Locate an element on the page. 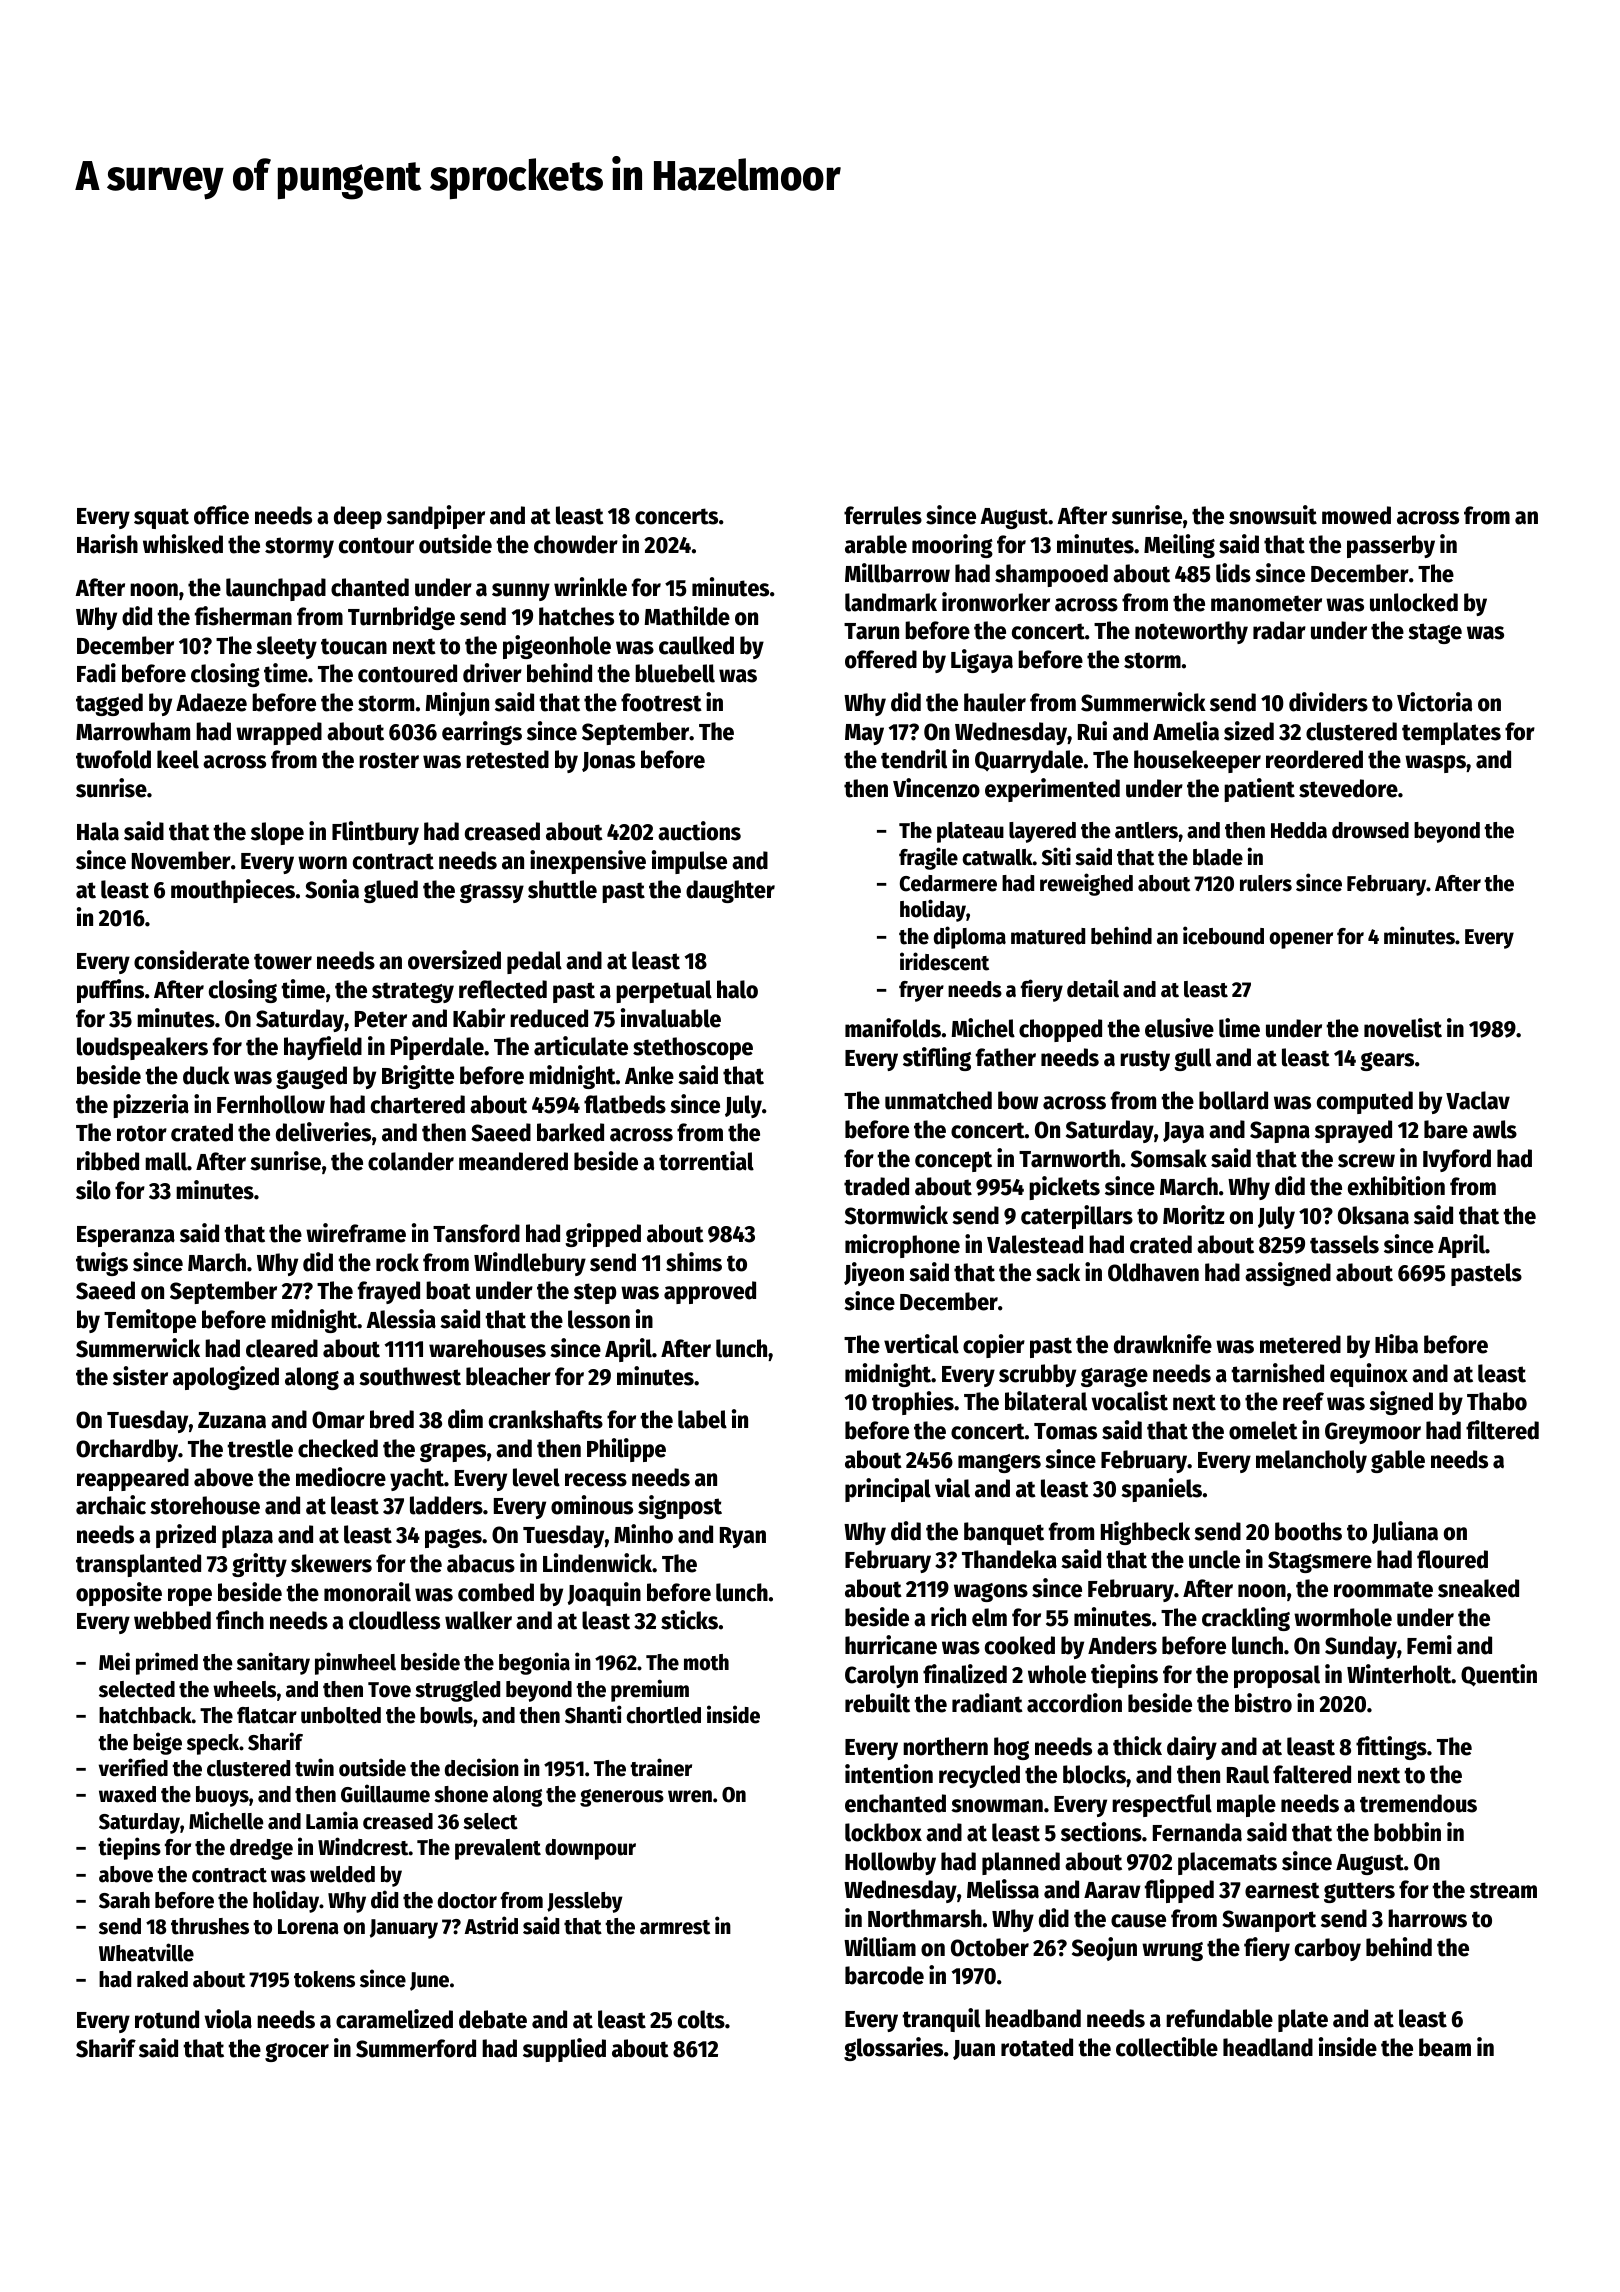 Image resolution: width=1620 pixels, height=2292 pixels. impulse is located at coordinates (689, 862).
